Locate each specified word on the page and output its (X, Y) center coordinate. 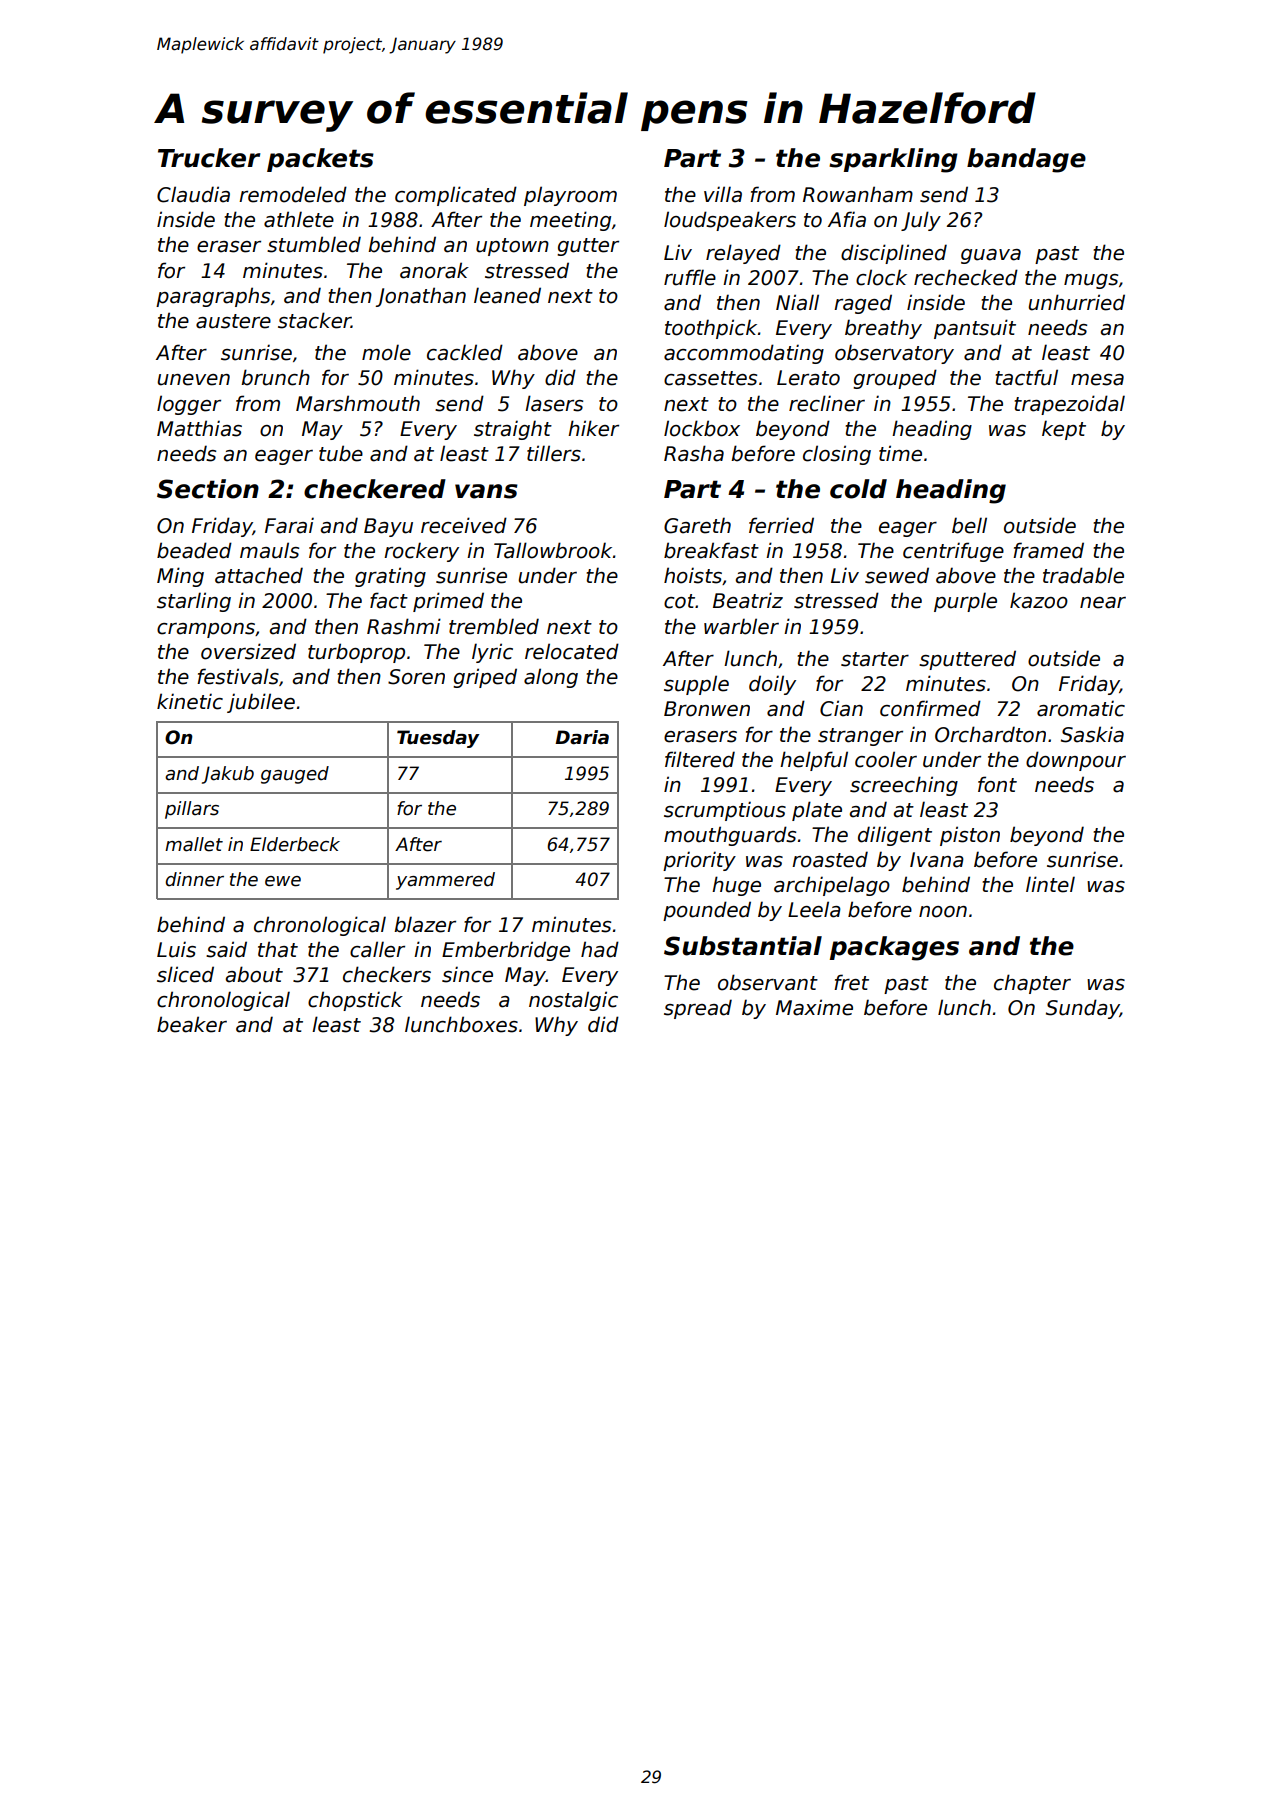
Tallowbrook (553, 550)
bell (969, 525)
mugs (1091, 281)
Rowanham (858, 194)
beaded (194, 550)
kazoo (1039, 600)
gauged (295, 775)
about (254, 974)
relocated (572, 651)
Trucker (209, 158)
